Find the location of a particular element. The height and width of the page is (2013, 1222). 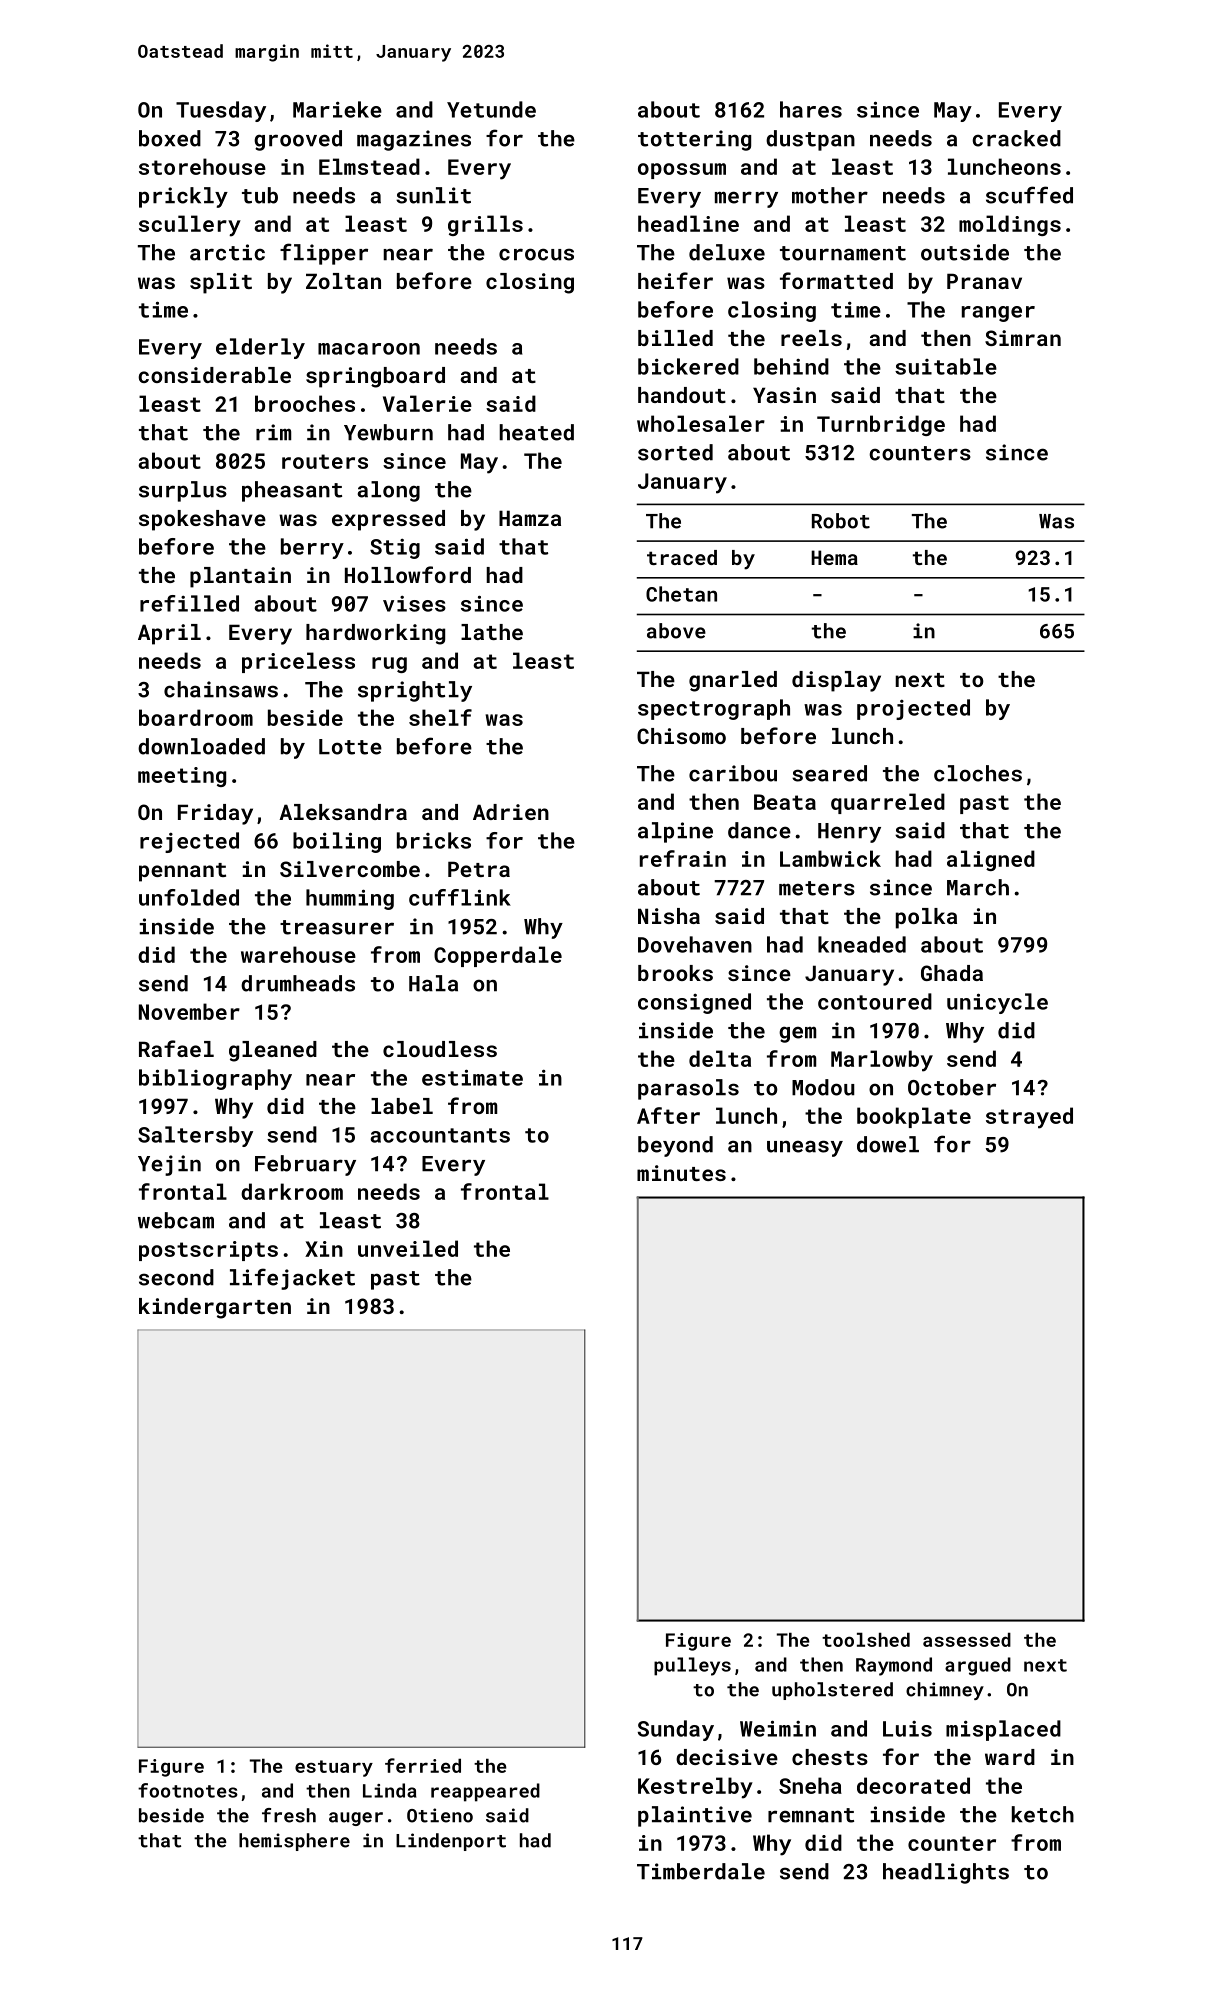

Aleksandra is located at coordinates (343, 812).
